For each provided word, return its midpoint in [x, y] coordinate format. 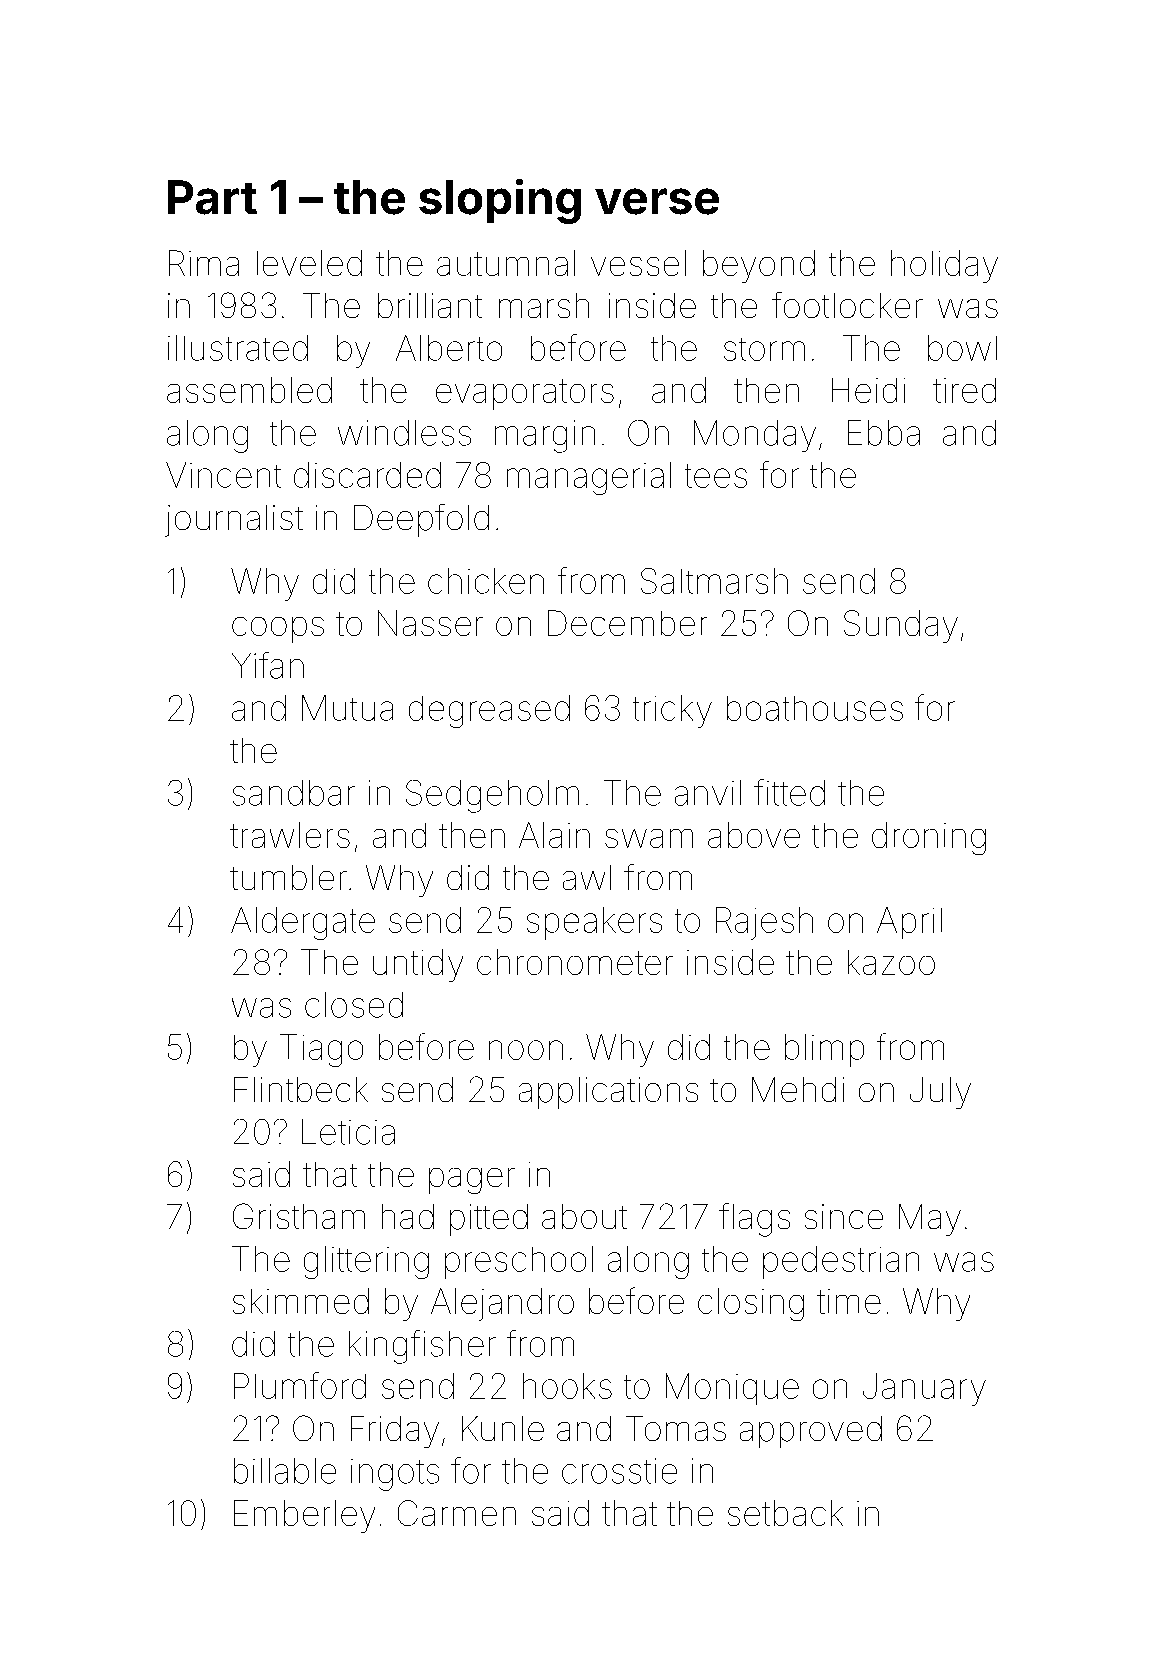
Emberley [304, 1516]
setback [785, 1513]
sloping [500, 201]
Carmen [457, 1513]
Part [212, 197]
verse [657, 201]
